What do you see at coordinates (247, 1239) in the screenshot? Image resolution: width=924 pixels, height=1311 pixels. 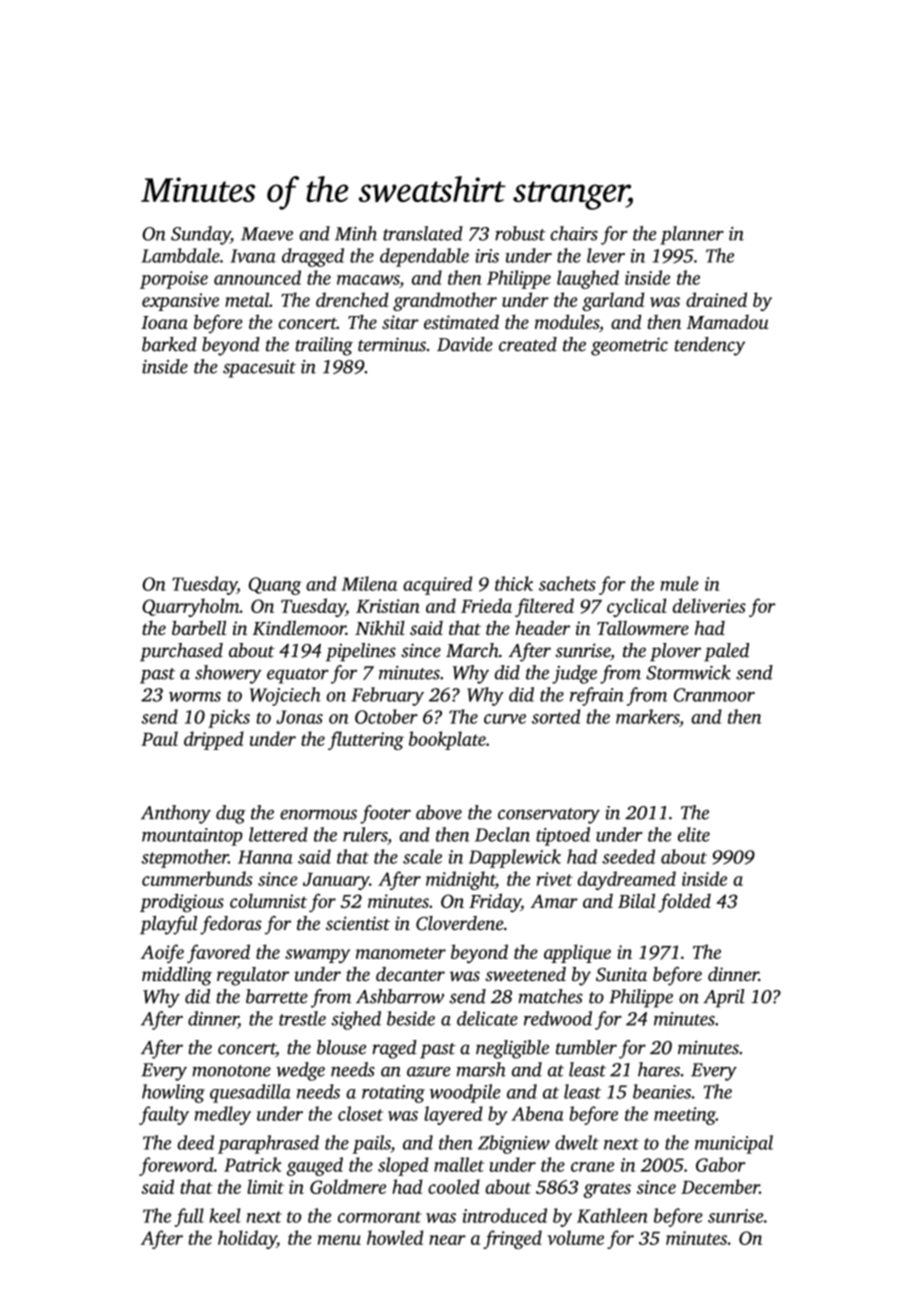 I see `holiday` at bounding box center [247, 1239].
